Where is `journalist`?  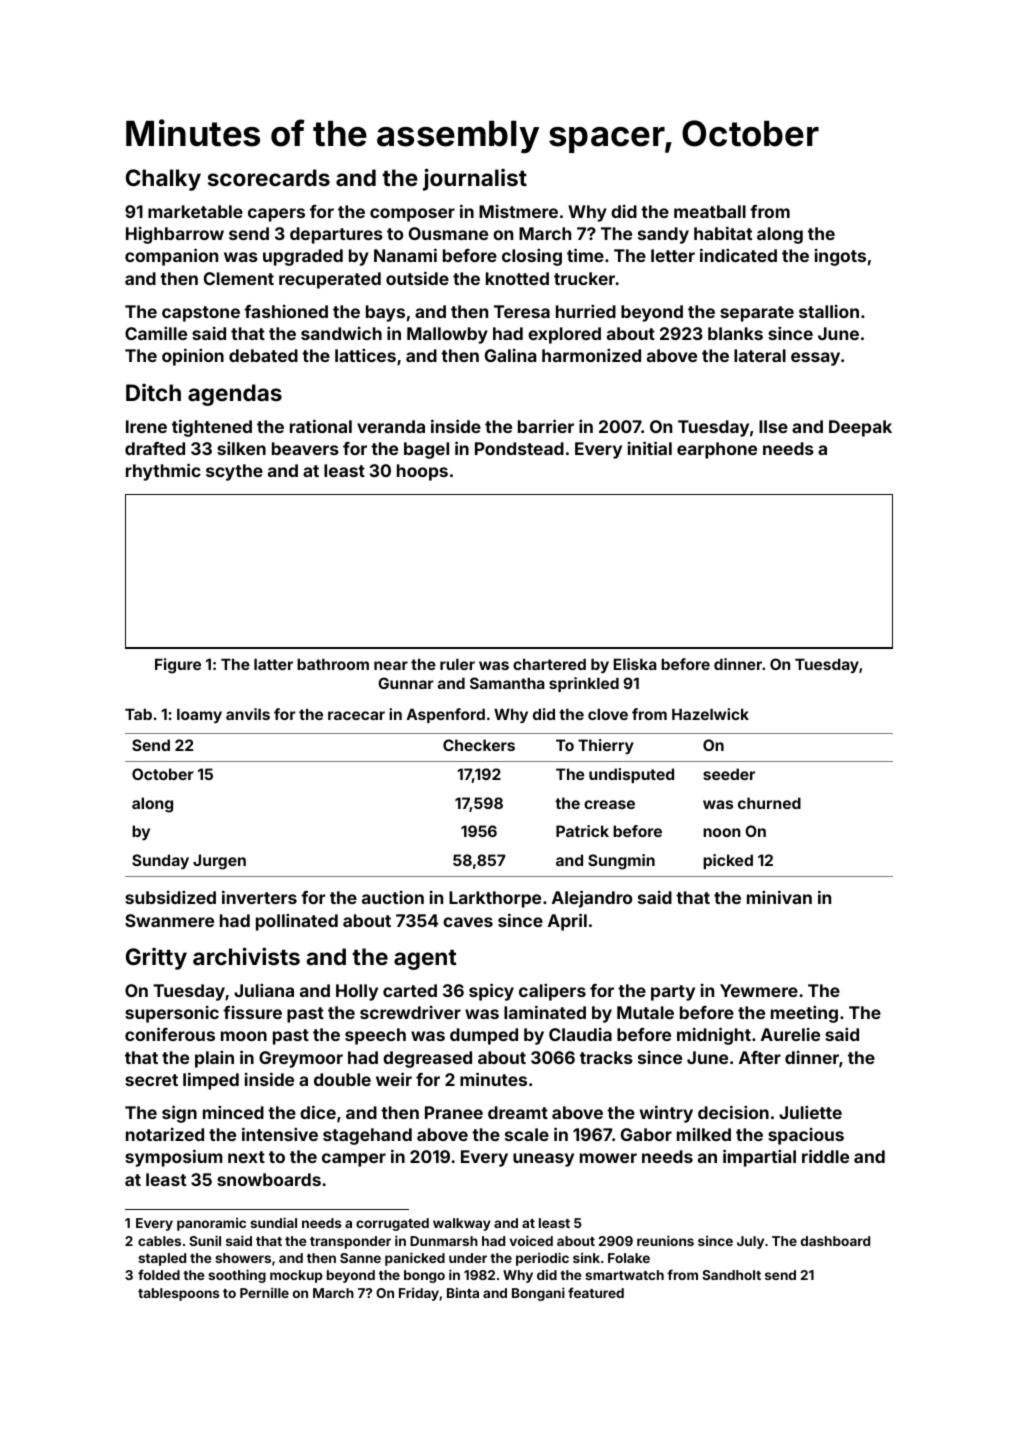
journalist is located at coordinates (475, 179).
